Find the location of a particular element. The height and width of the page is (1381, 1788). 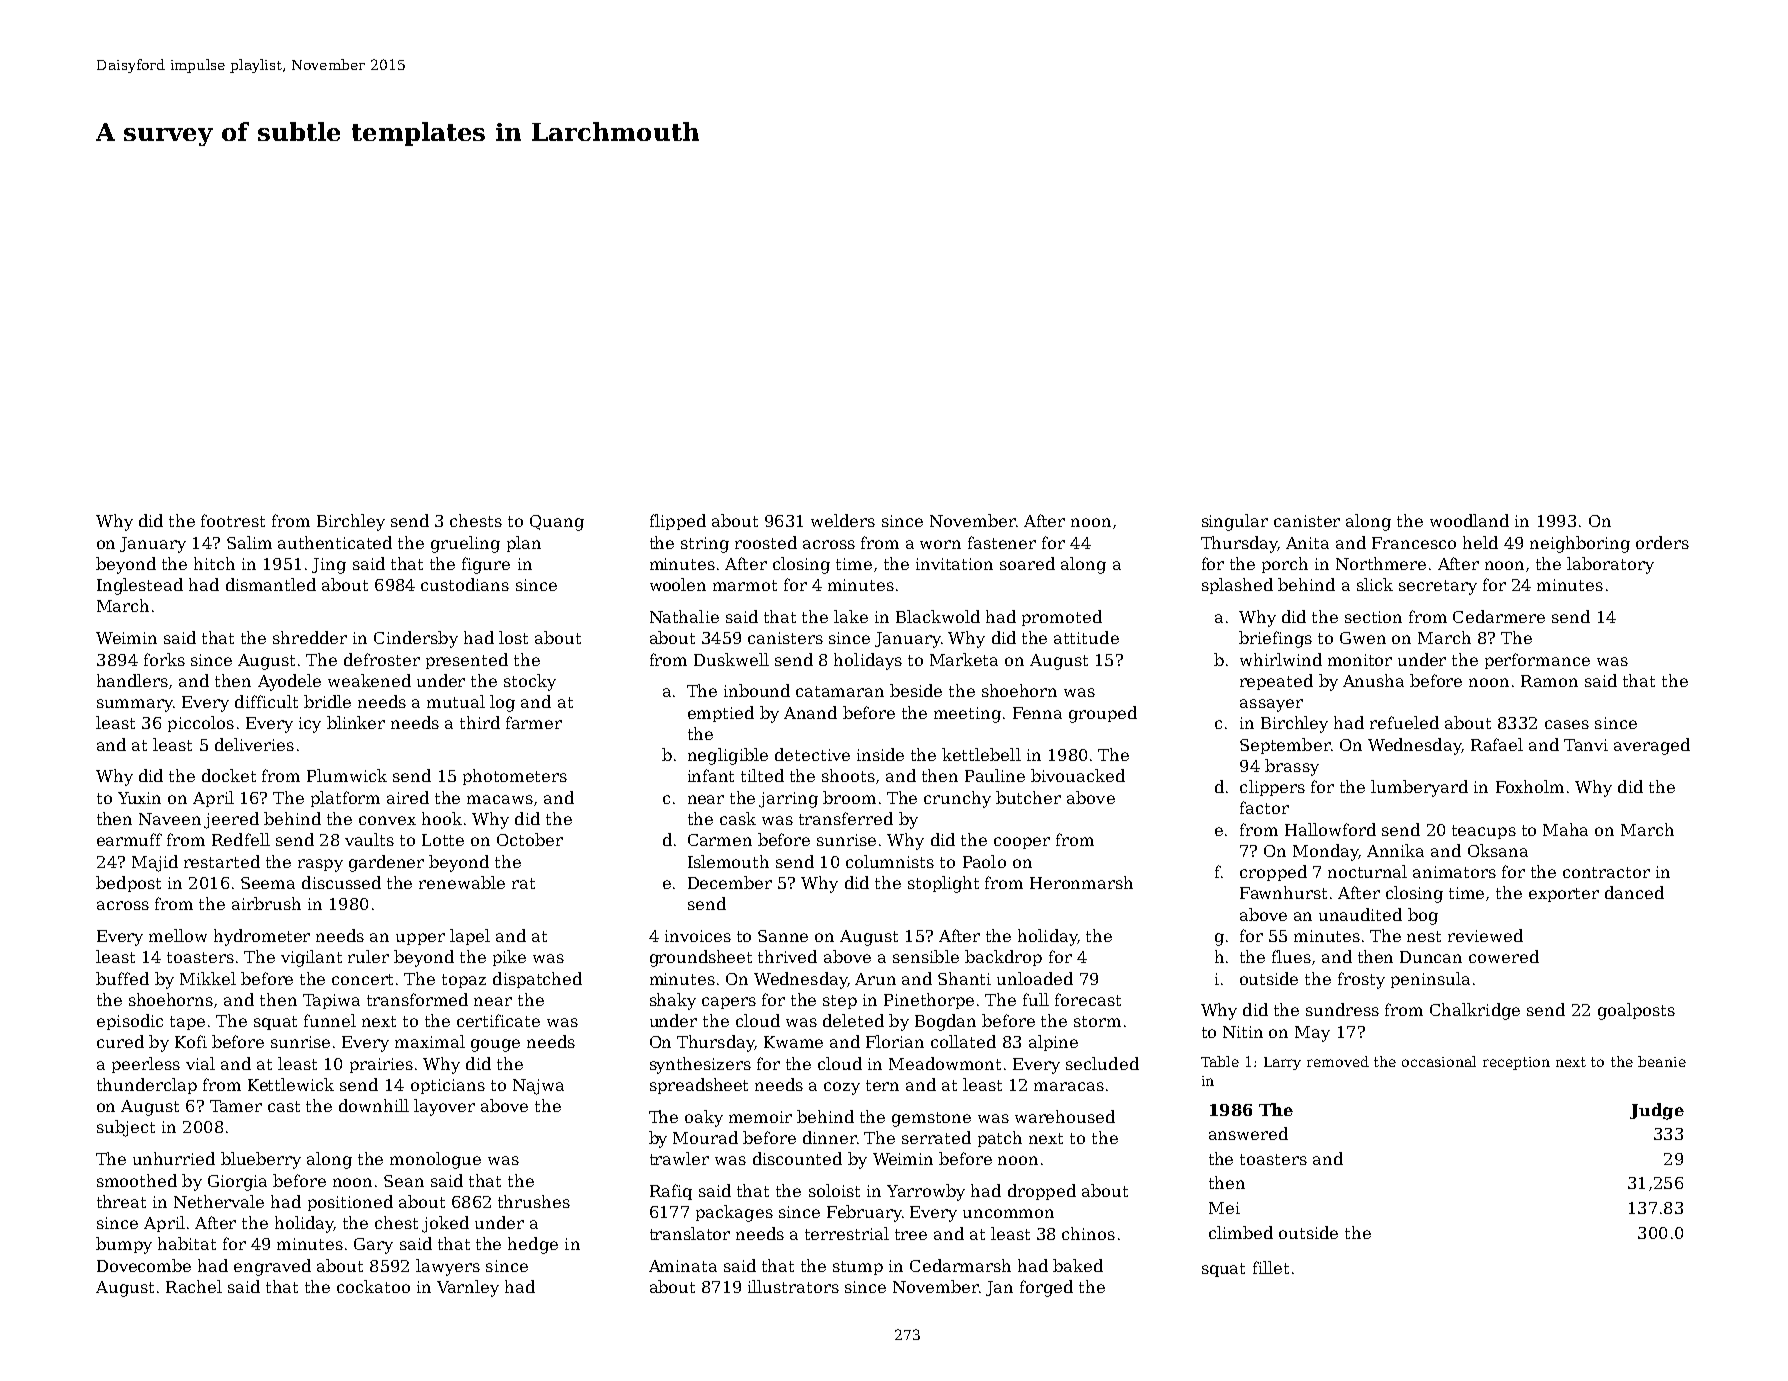

climbed is located at coordinates (1241, 1232).
